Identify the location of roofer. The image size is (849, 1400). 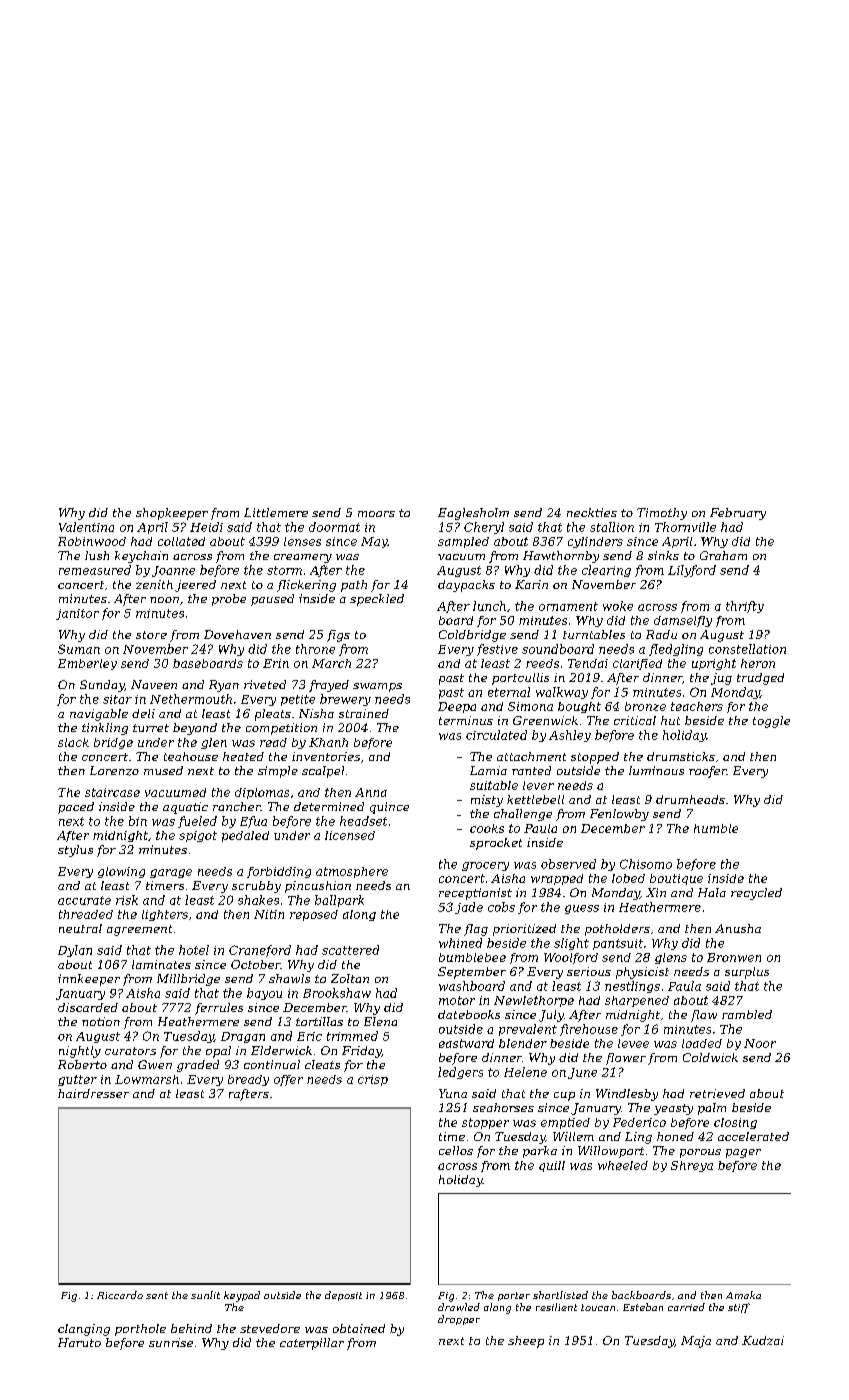
(708, 772).
